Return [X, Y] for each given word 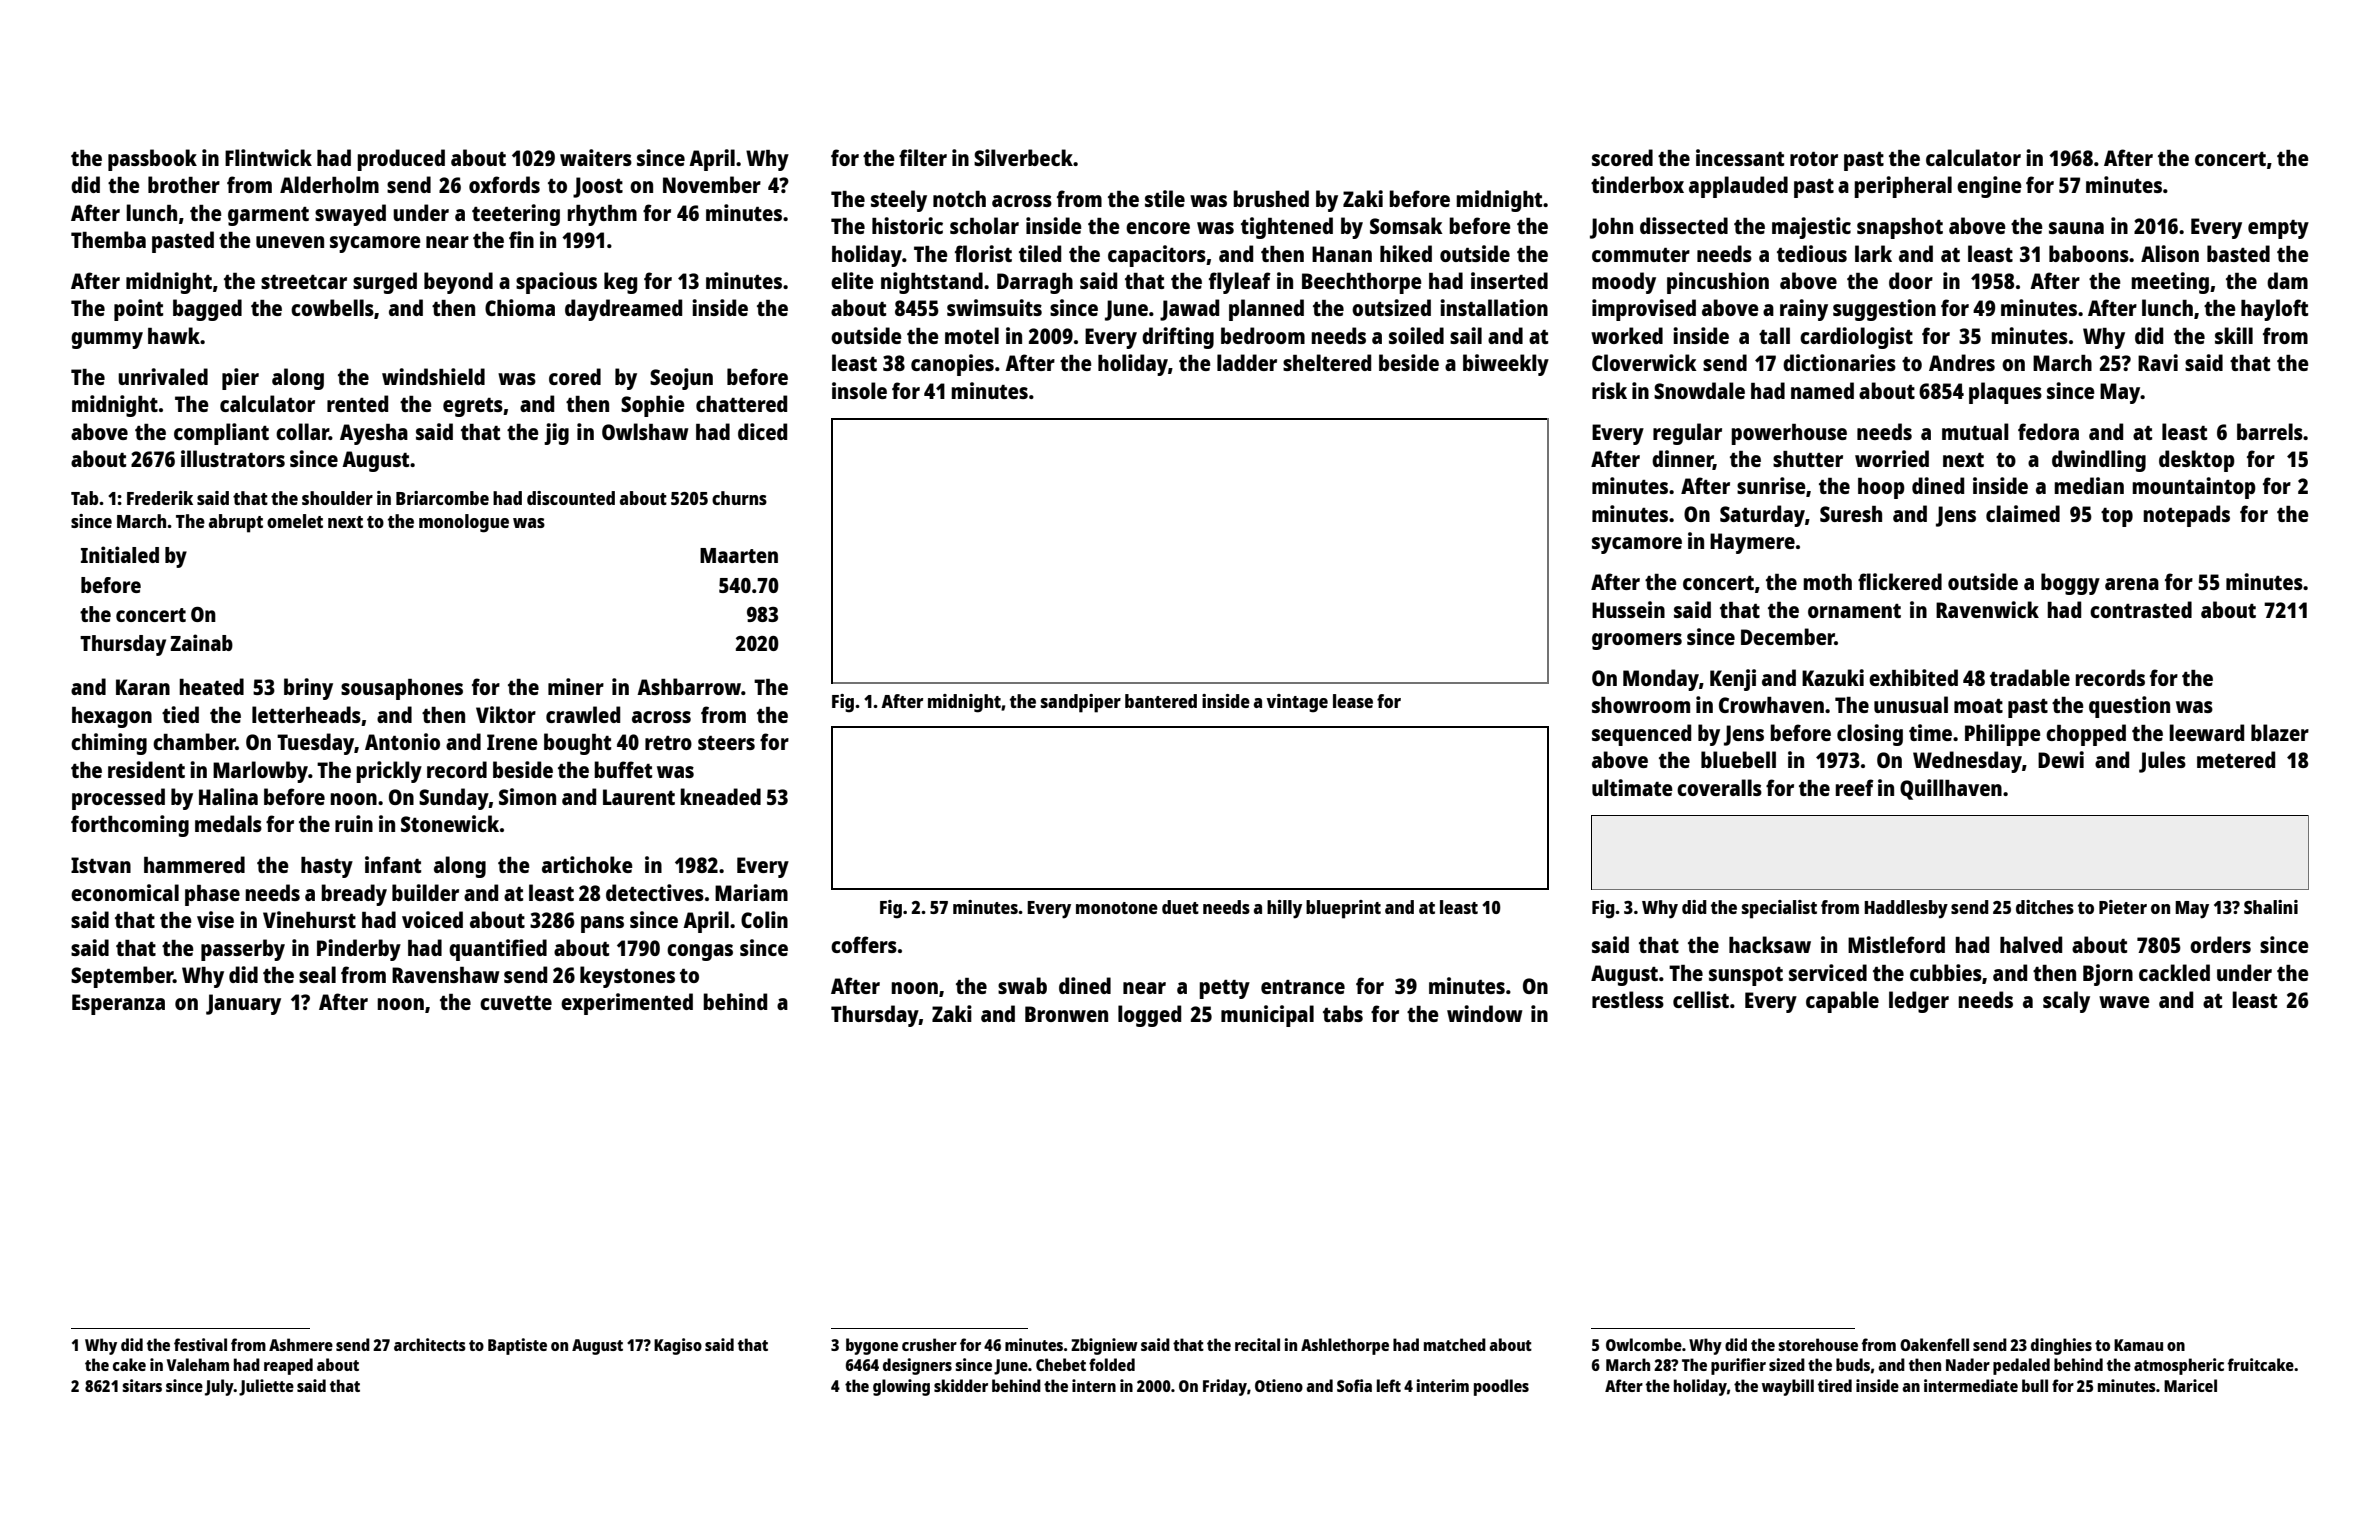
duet [1180, 907]
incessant [1740, 157]
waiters [596, 157]
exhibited [1913, 677]
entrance [1303, 987]
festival [200, 1344]
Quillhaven [1951, 789]
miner [576, 686]
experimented [627, 1004]
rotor [1814, 159]
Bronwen [1066, 1014]
